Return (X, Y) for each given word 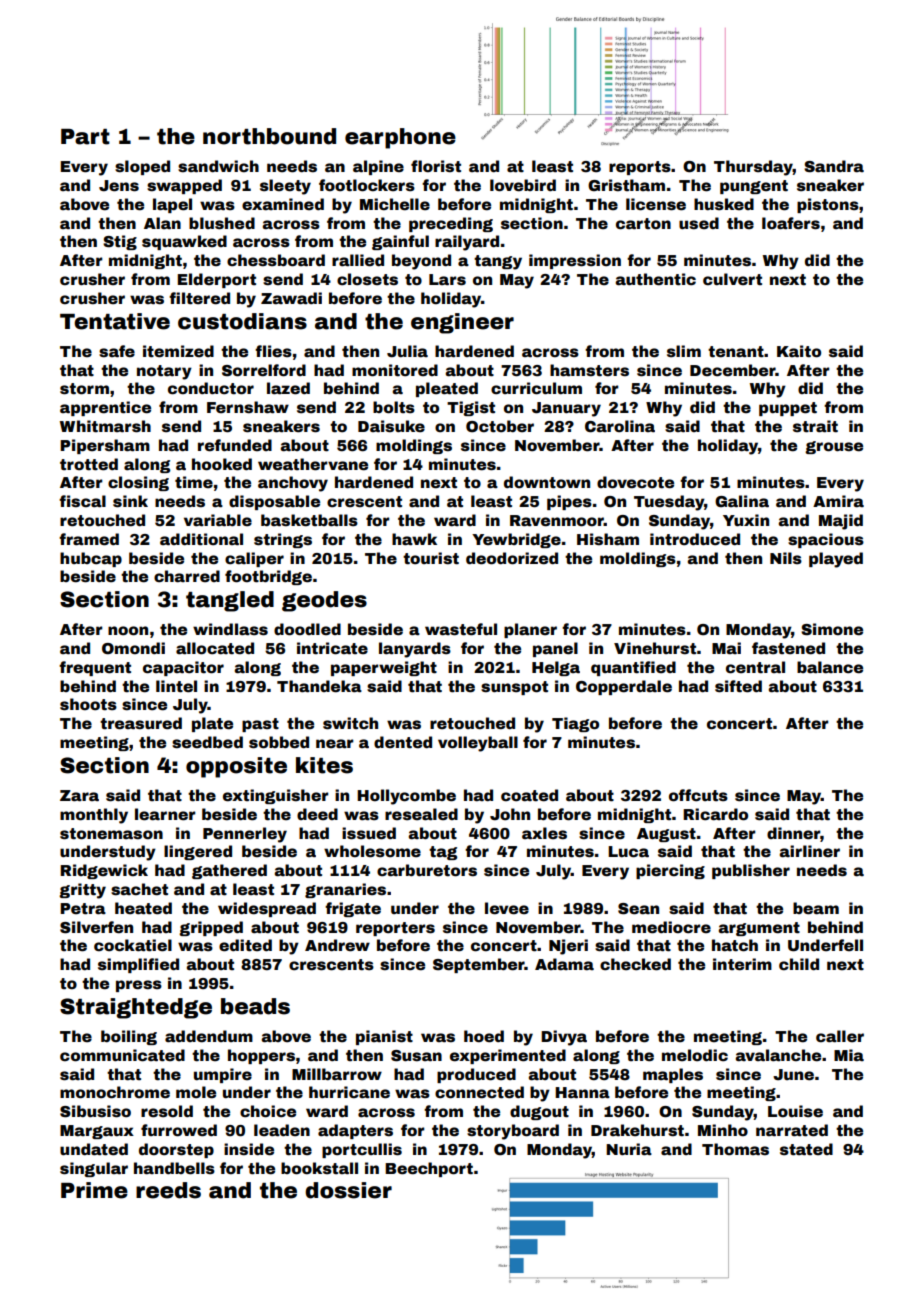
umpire (223, 1075)
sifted (738, 686)
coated (529, 795)
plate (212, 724)
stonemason (111, 834)
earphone (400, 138)
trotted (89, 464)
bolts (394, 407)
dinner (793, 833)
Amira (838, 501)
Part (85, 137)
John (510, 814)
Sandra (834, 166)
